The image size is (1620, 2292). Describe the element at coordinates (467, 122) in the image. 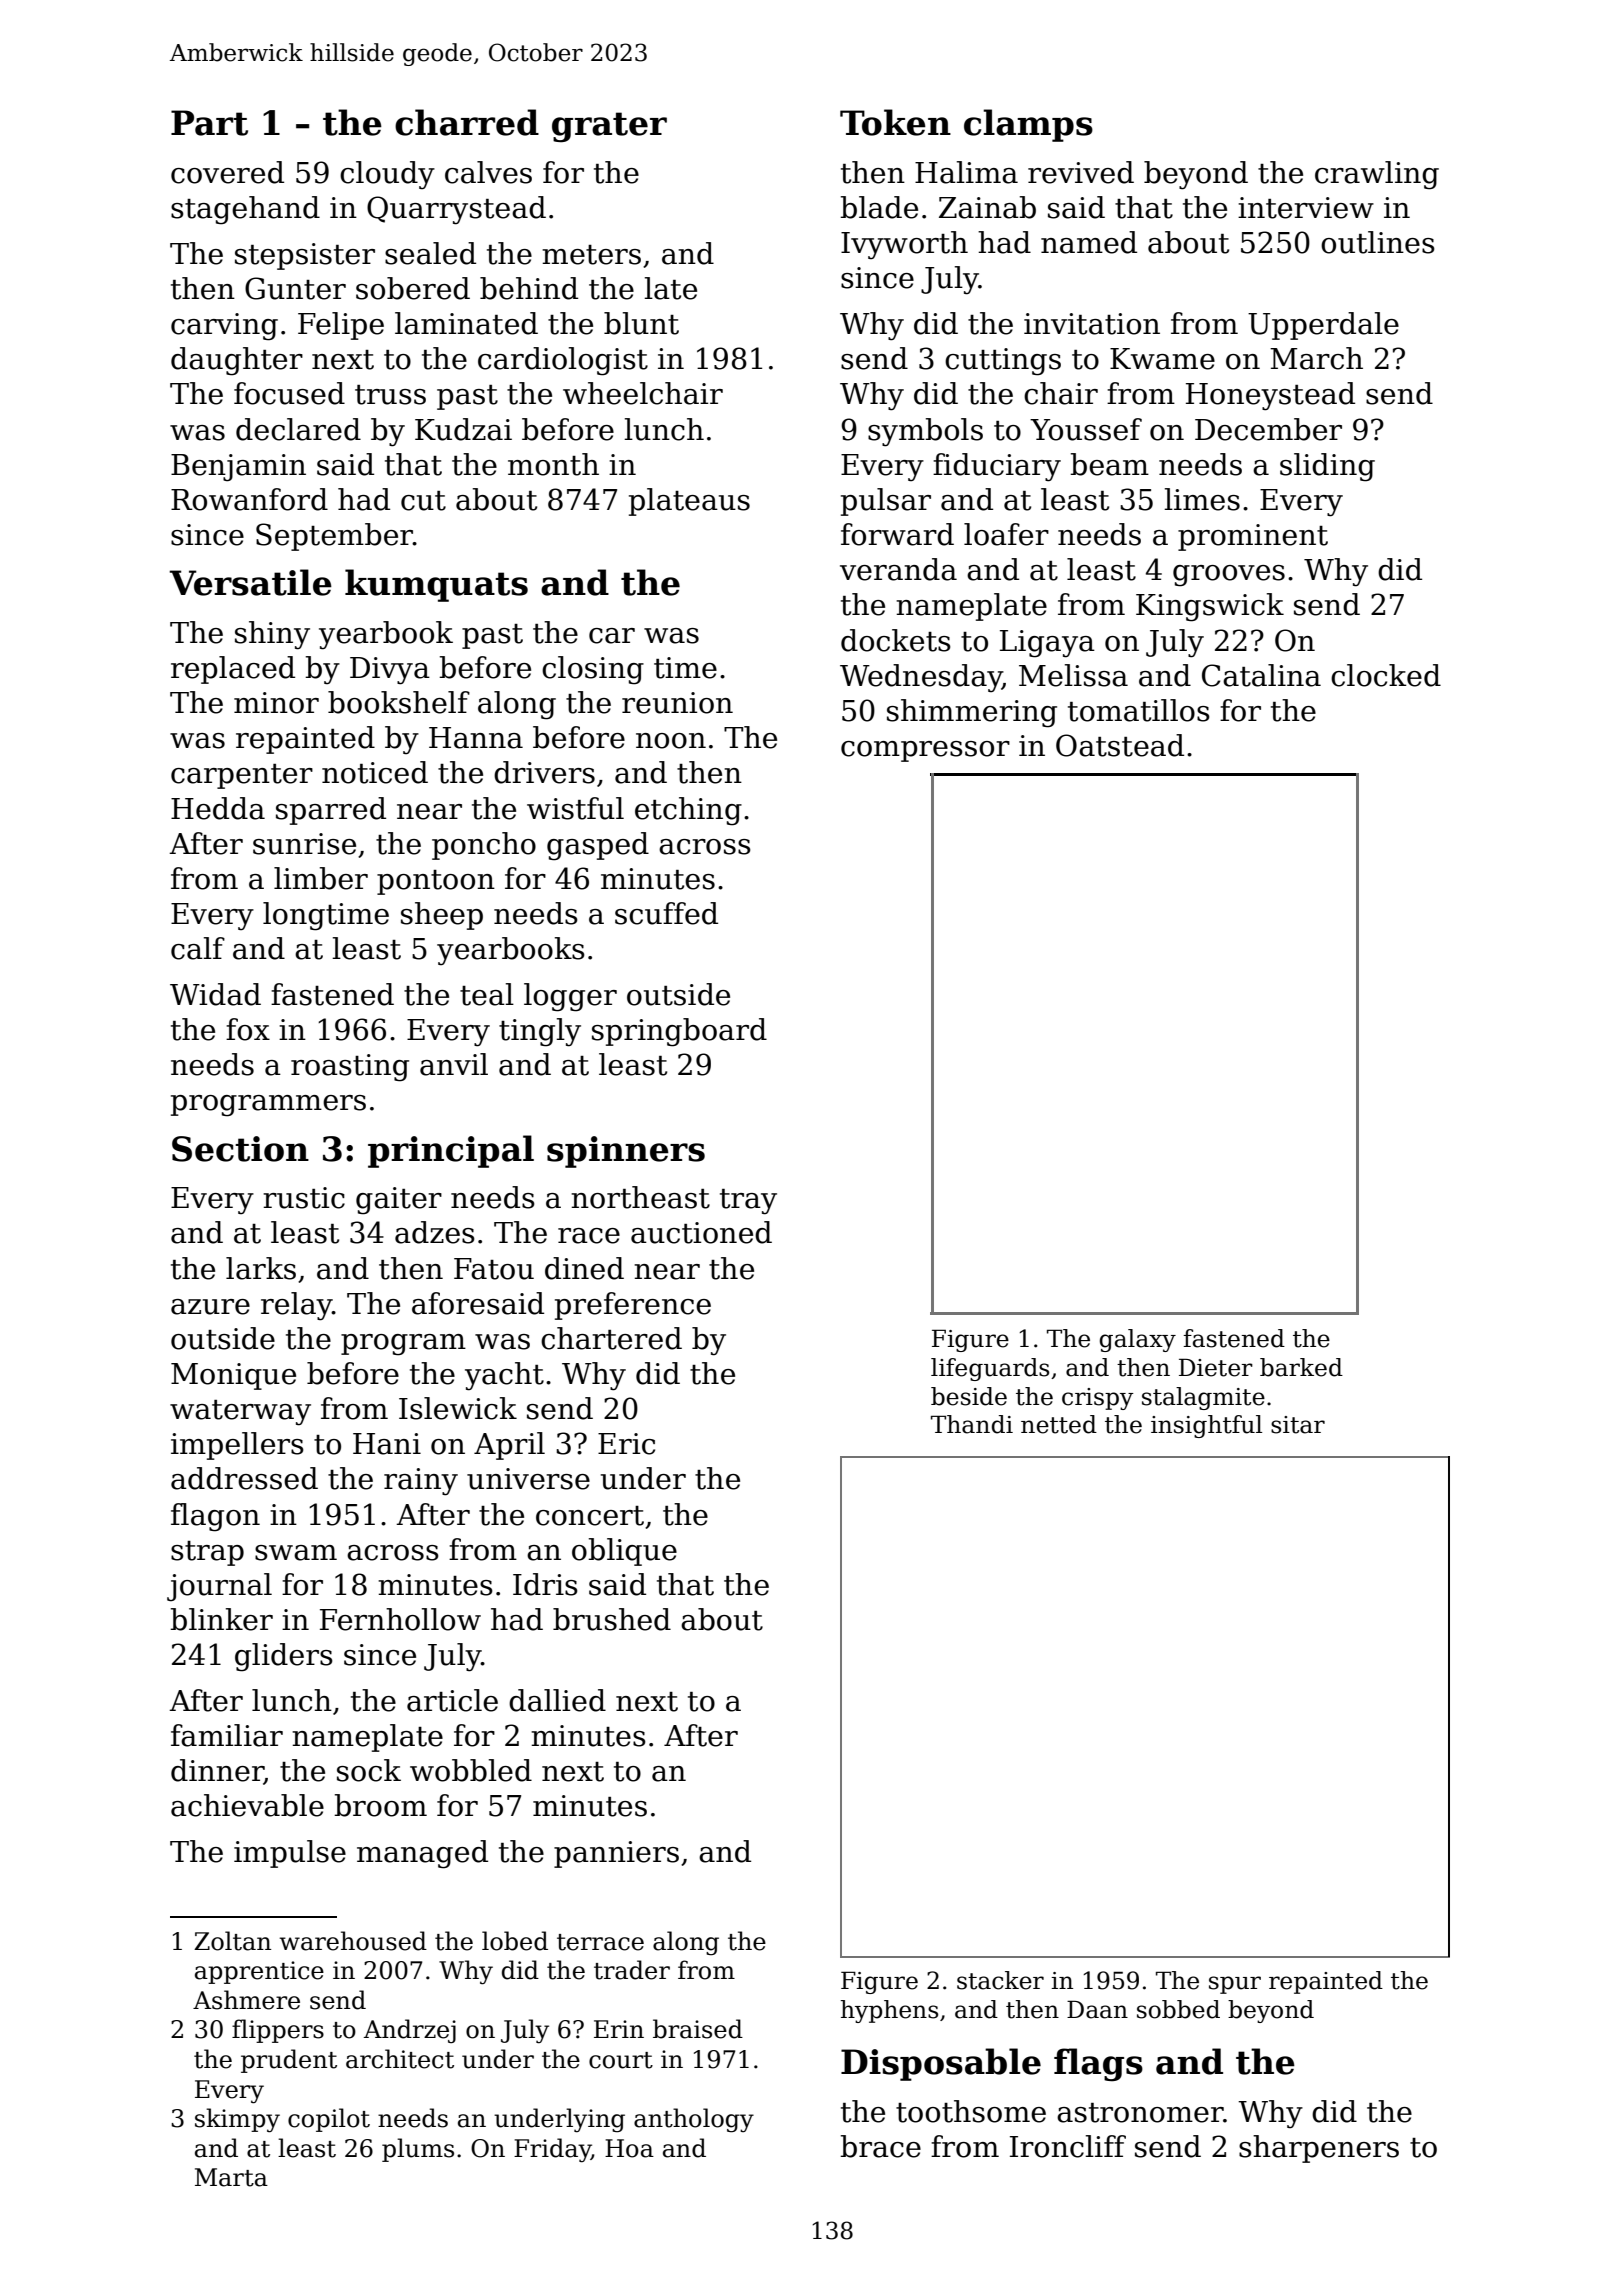

I see `charred` at that location.
